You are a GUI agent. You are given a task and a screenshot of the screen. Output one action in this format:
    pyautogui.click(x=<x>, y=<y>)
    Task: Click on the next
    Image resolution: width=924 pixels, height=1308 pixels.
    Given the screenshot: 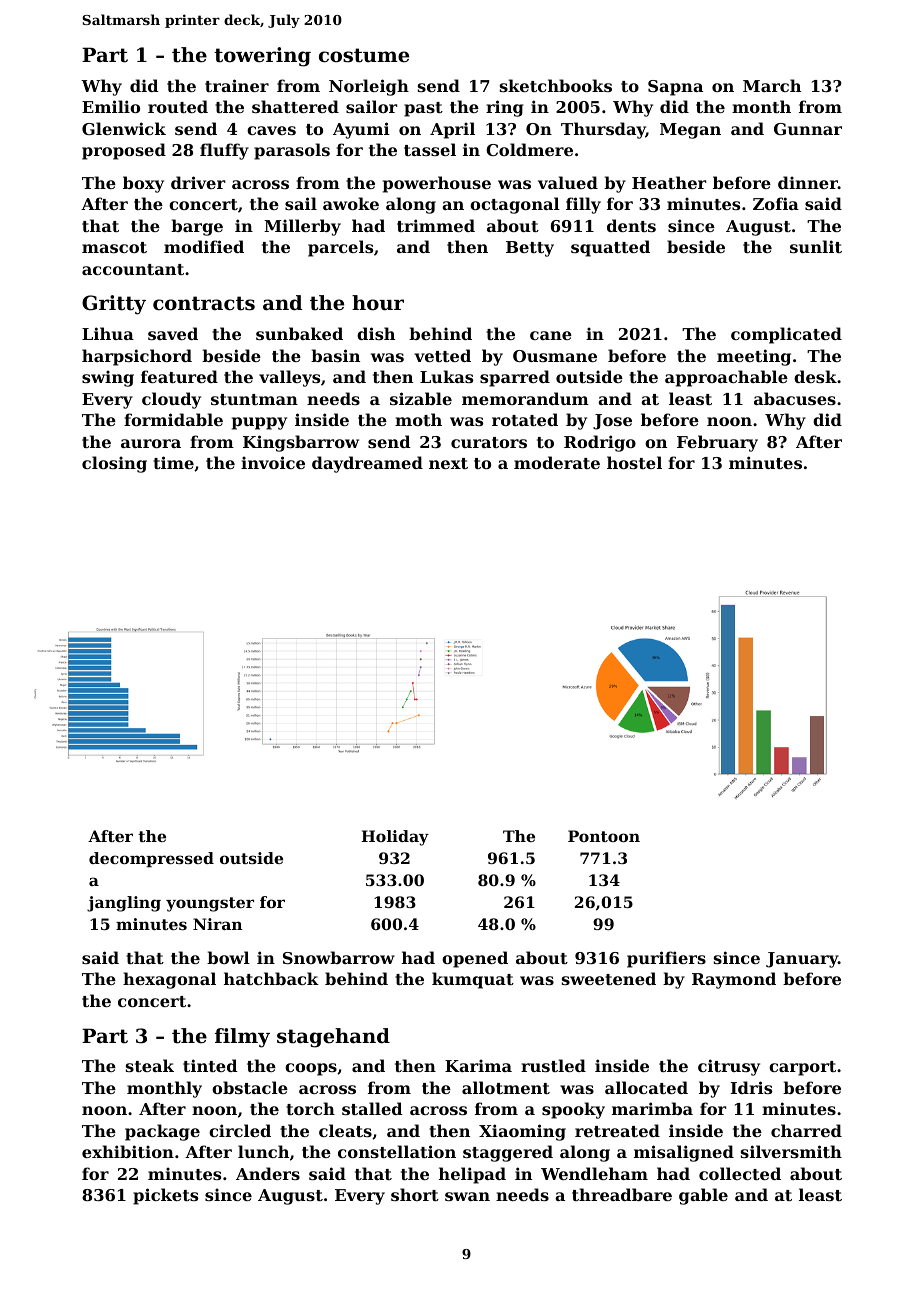 What is the action you would take?
    pyautogui.click(x=448, y=463)
